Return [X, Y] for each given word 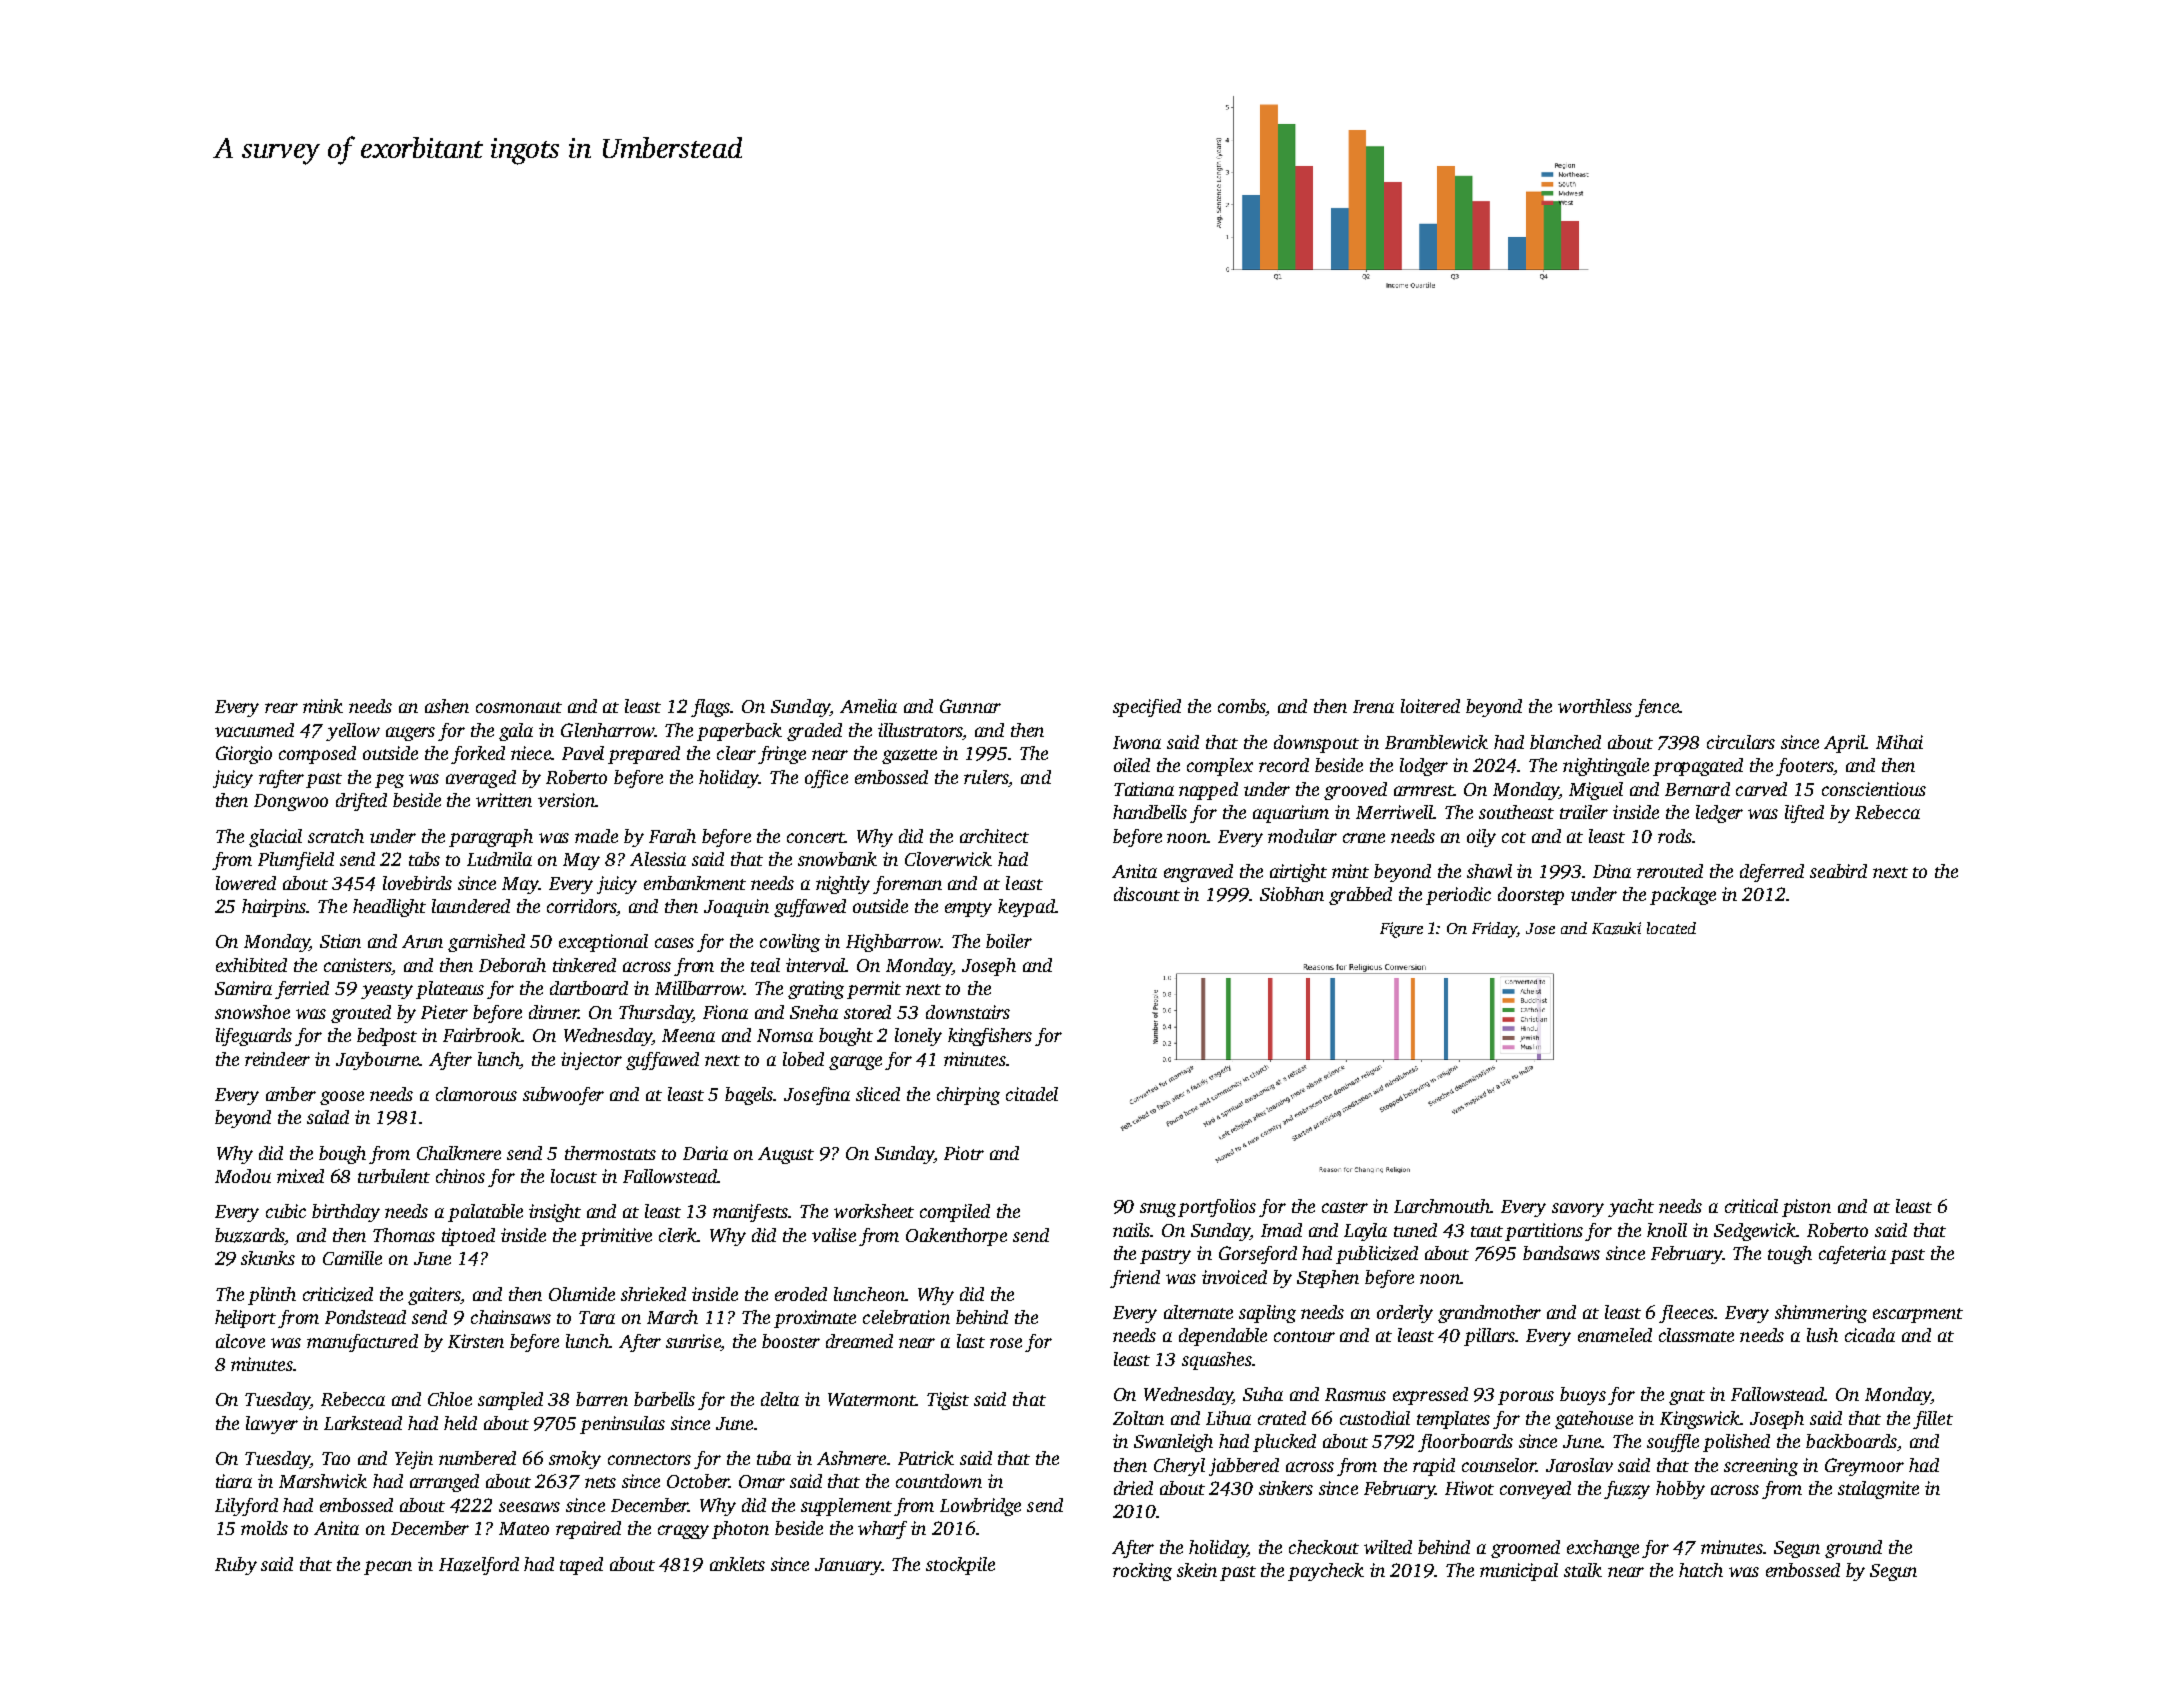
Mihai [1899, 742]
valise [834, 1235]
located [1671, 928]
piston [1806, 1208]
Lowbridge [980, 1507]
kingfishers [990, 1037]
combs [1241, 706]
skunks [268, 1258]
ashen [447, 706]
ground [1853, 1549]
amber [291, 1094]
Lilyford [246, 1507]
